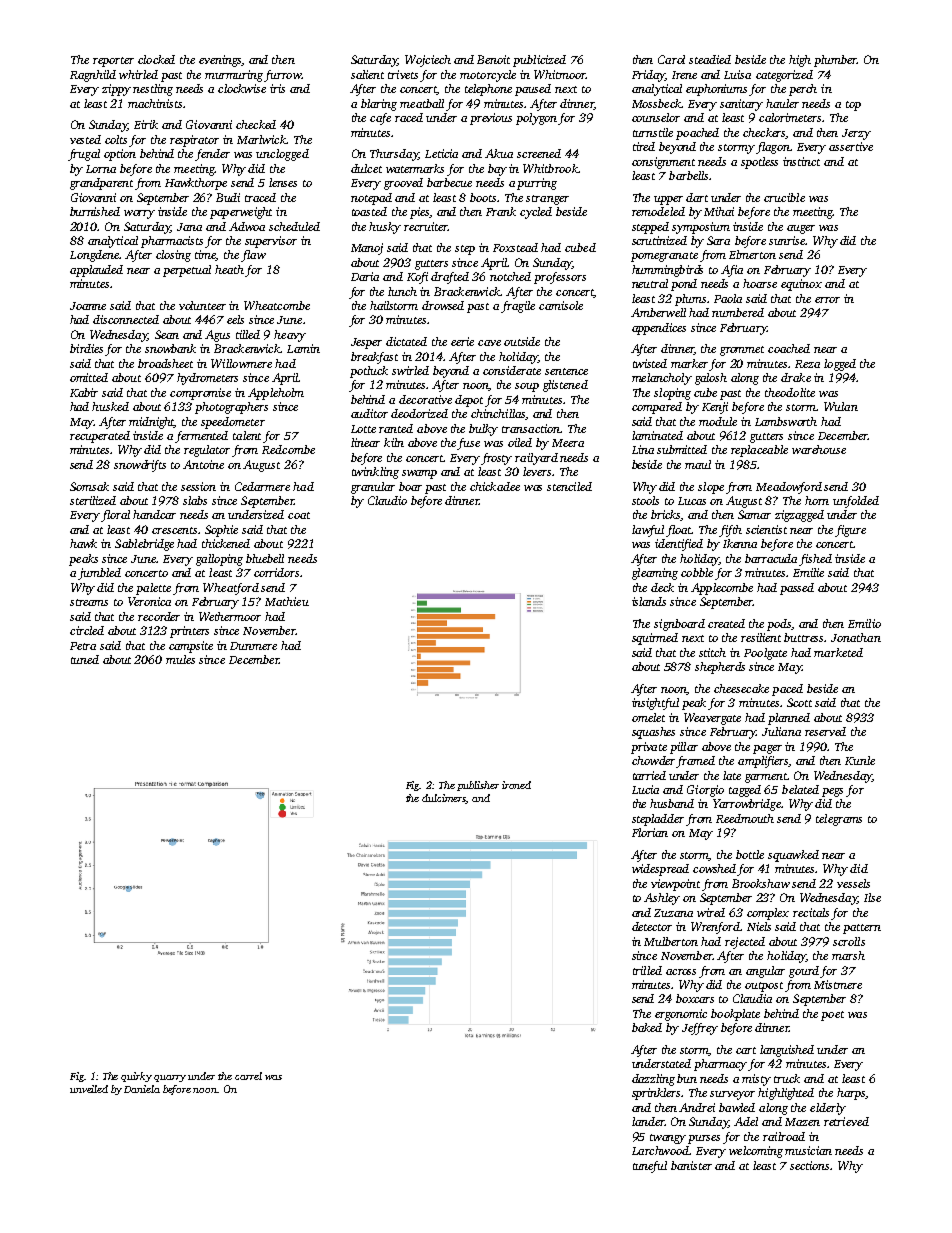 This image has width=952, height=1233. What do you see at coordinates (691, 1165) in the image?
I see `banister` at bounding box center [691, 1165].
